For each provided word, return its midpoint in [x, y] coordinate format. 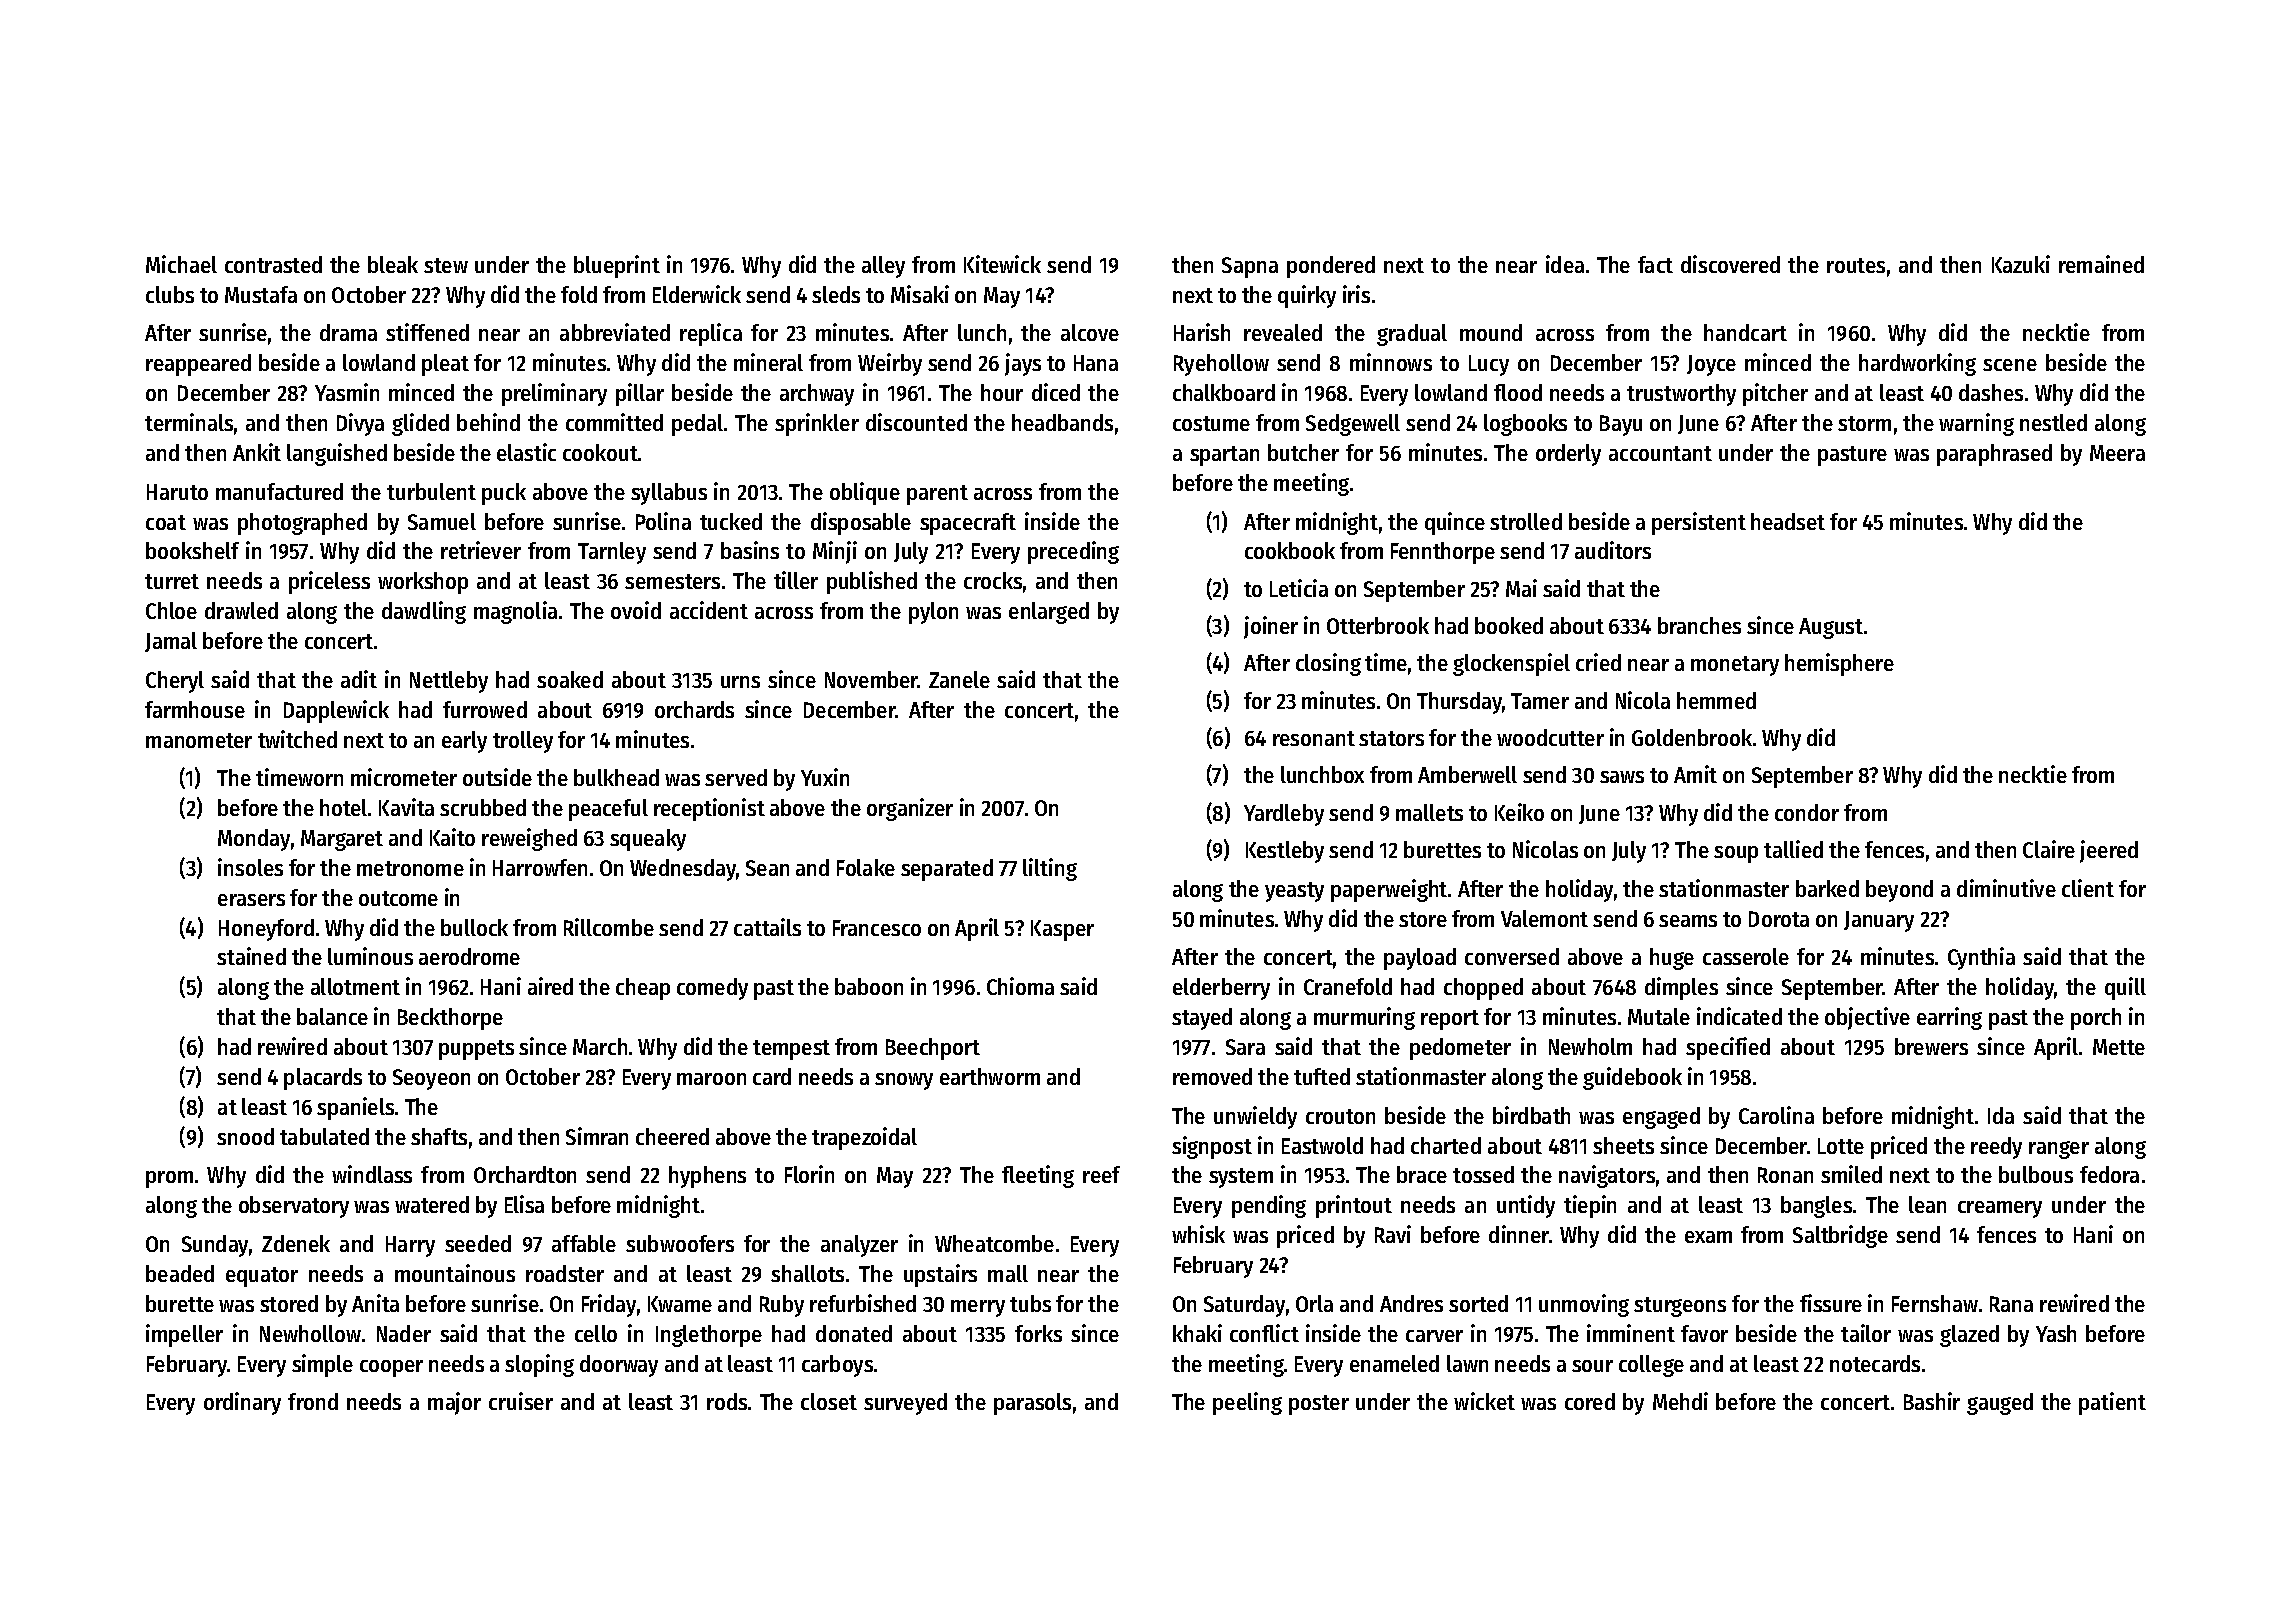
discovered [1730, 264]
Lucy [1489, 365]
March [600, 1046]
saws [1622, 777]
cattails [767, 927]
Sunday [215, 1246]
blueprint [617, 266]
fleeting [1038, 1176]
